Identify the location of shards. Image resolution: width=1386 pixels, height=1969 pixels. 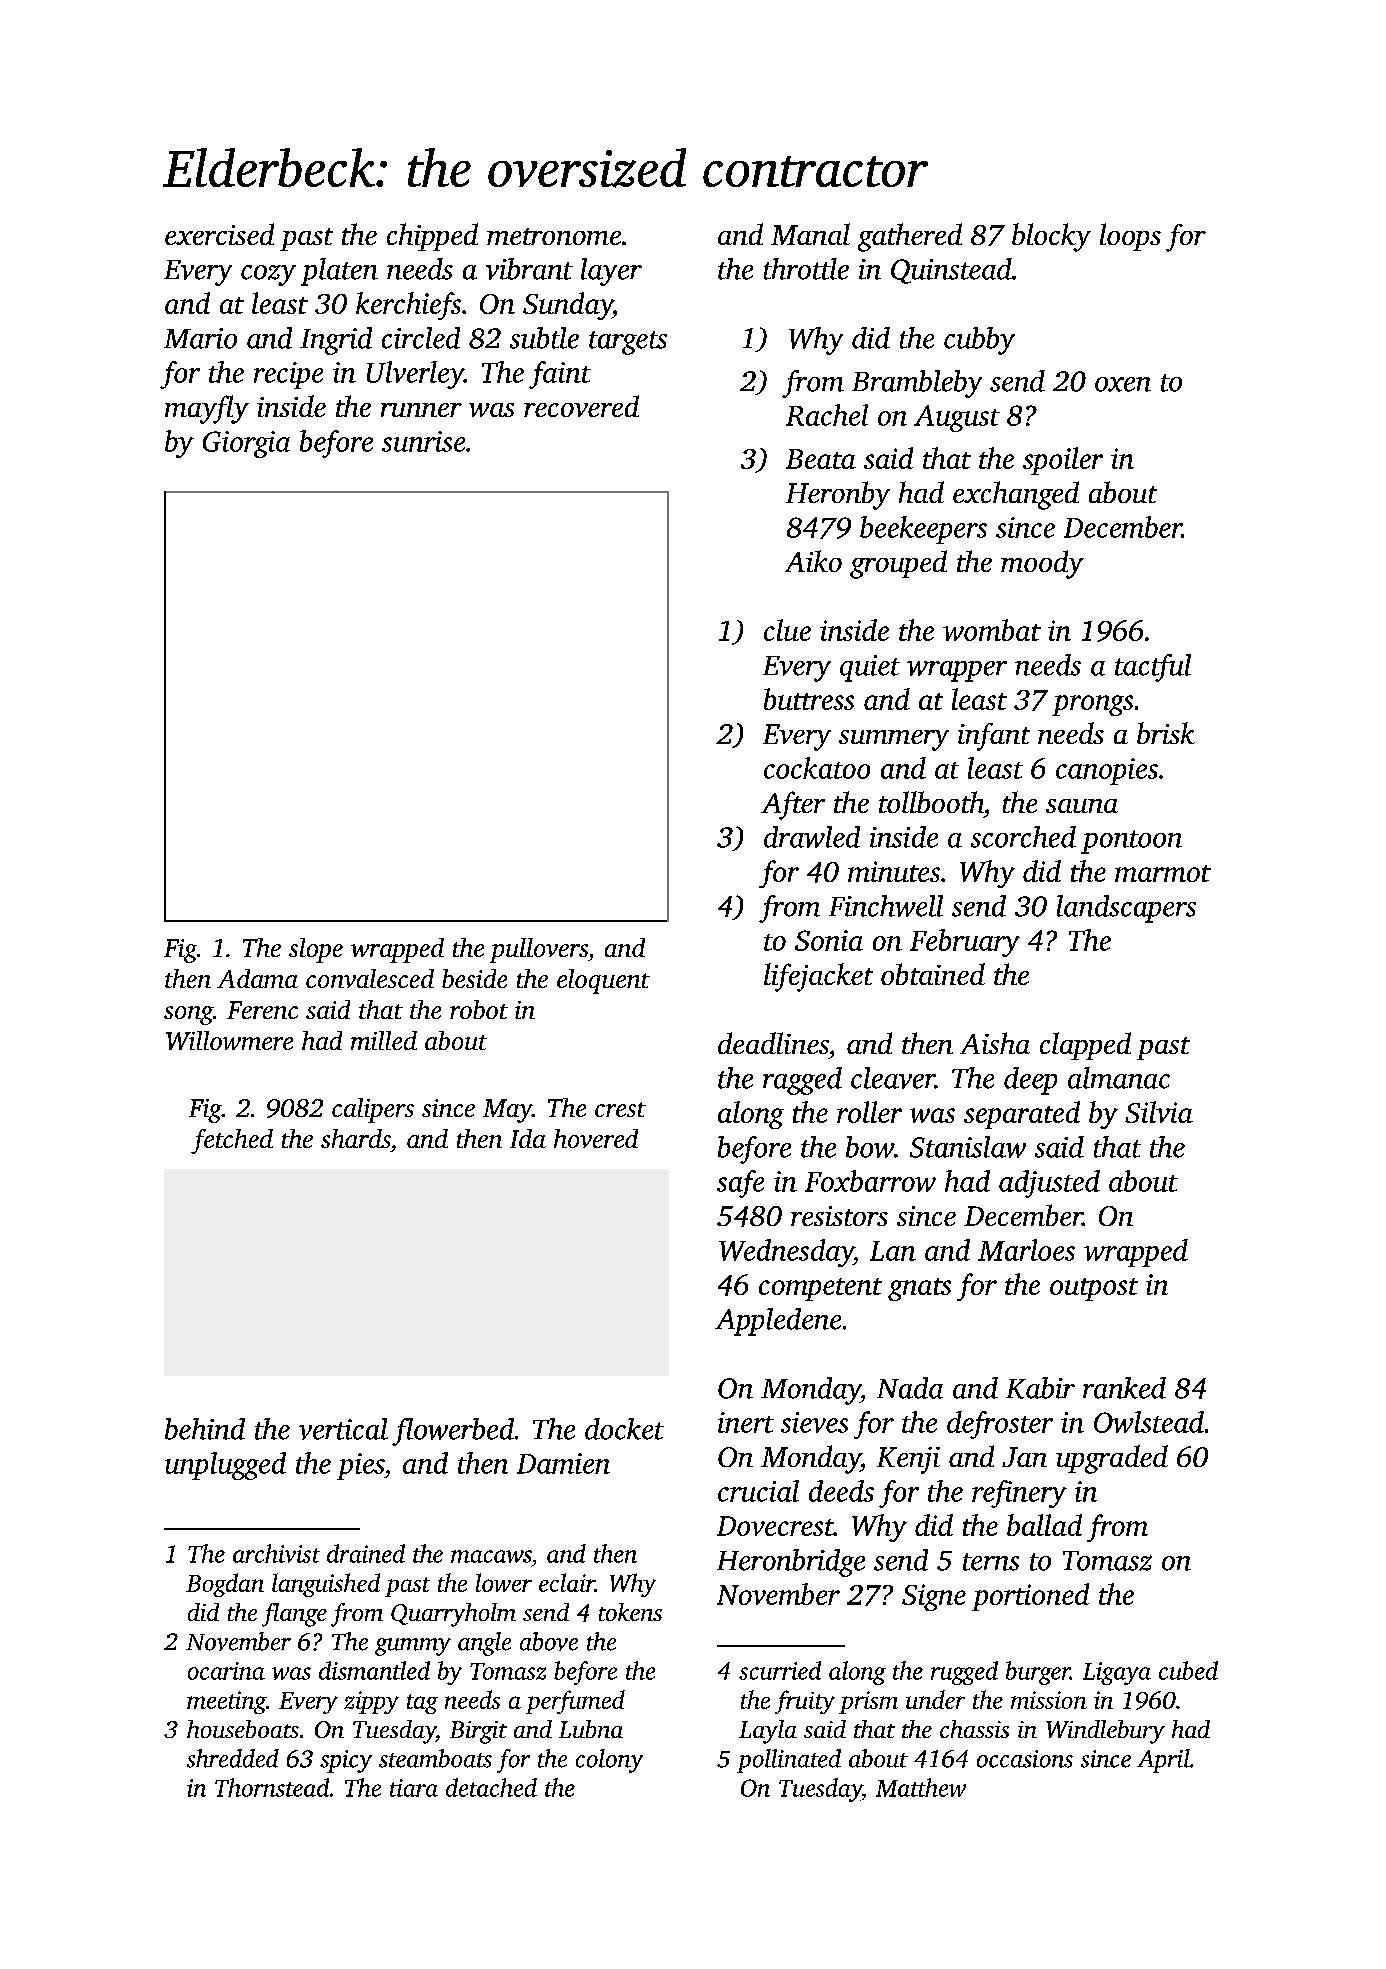
(355, 1138).
